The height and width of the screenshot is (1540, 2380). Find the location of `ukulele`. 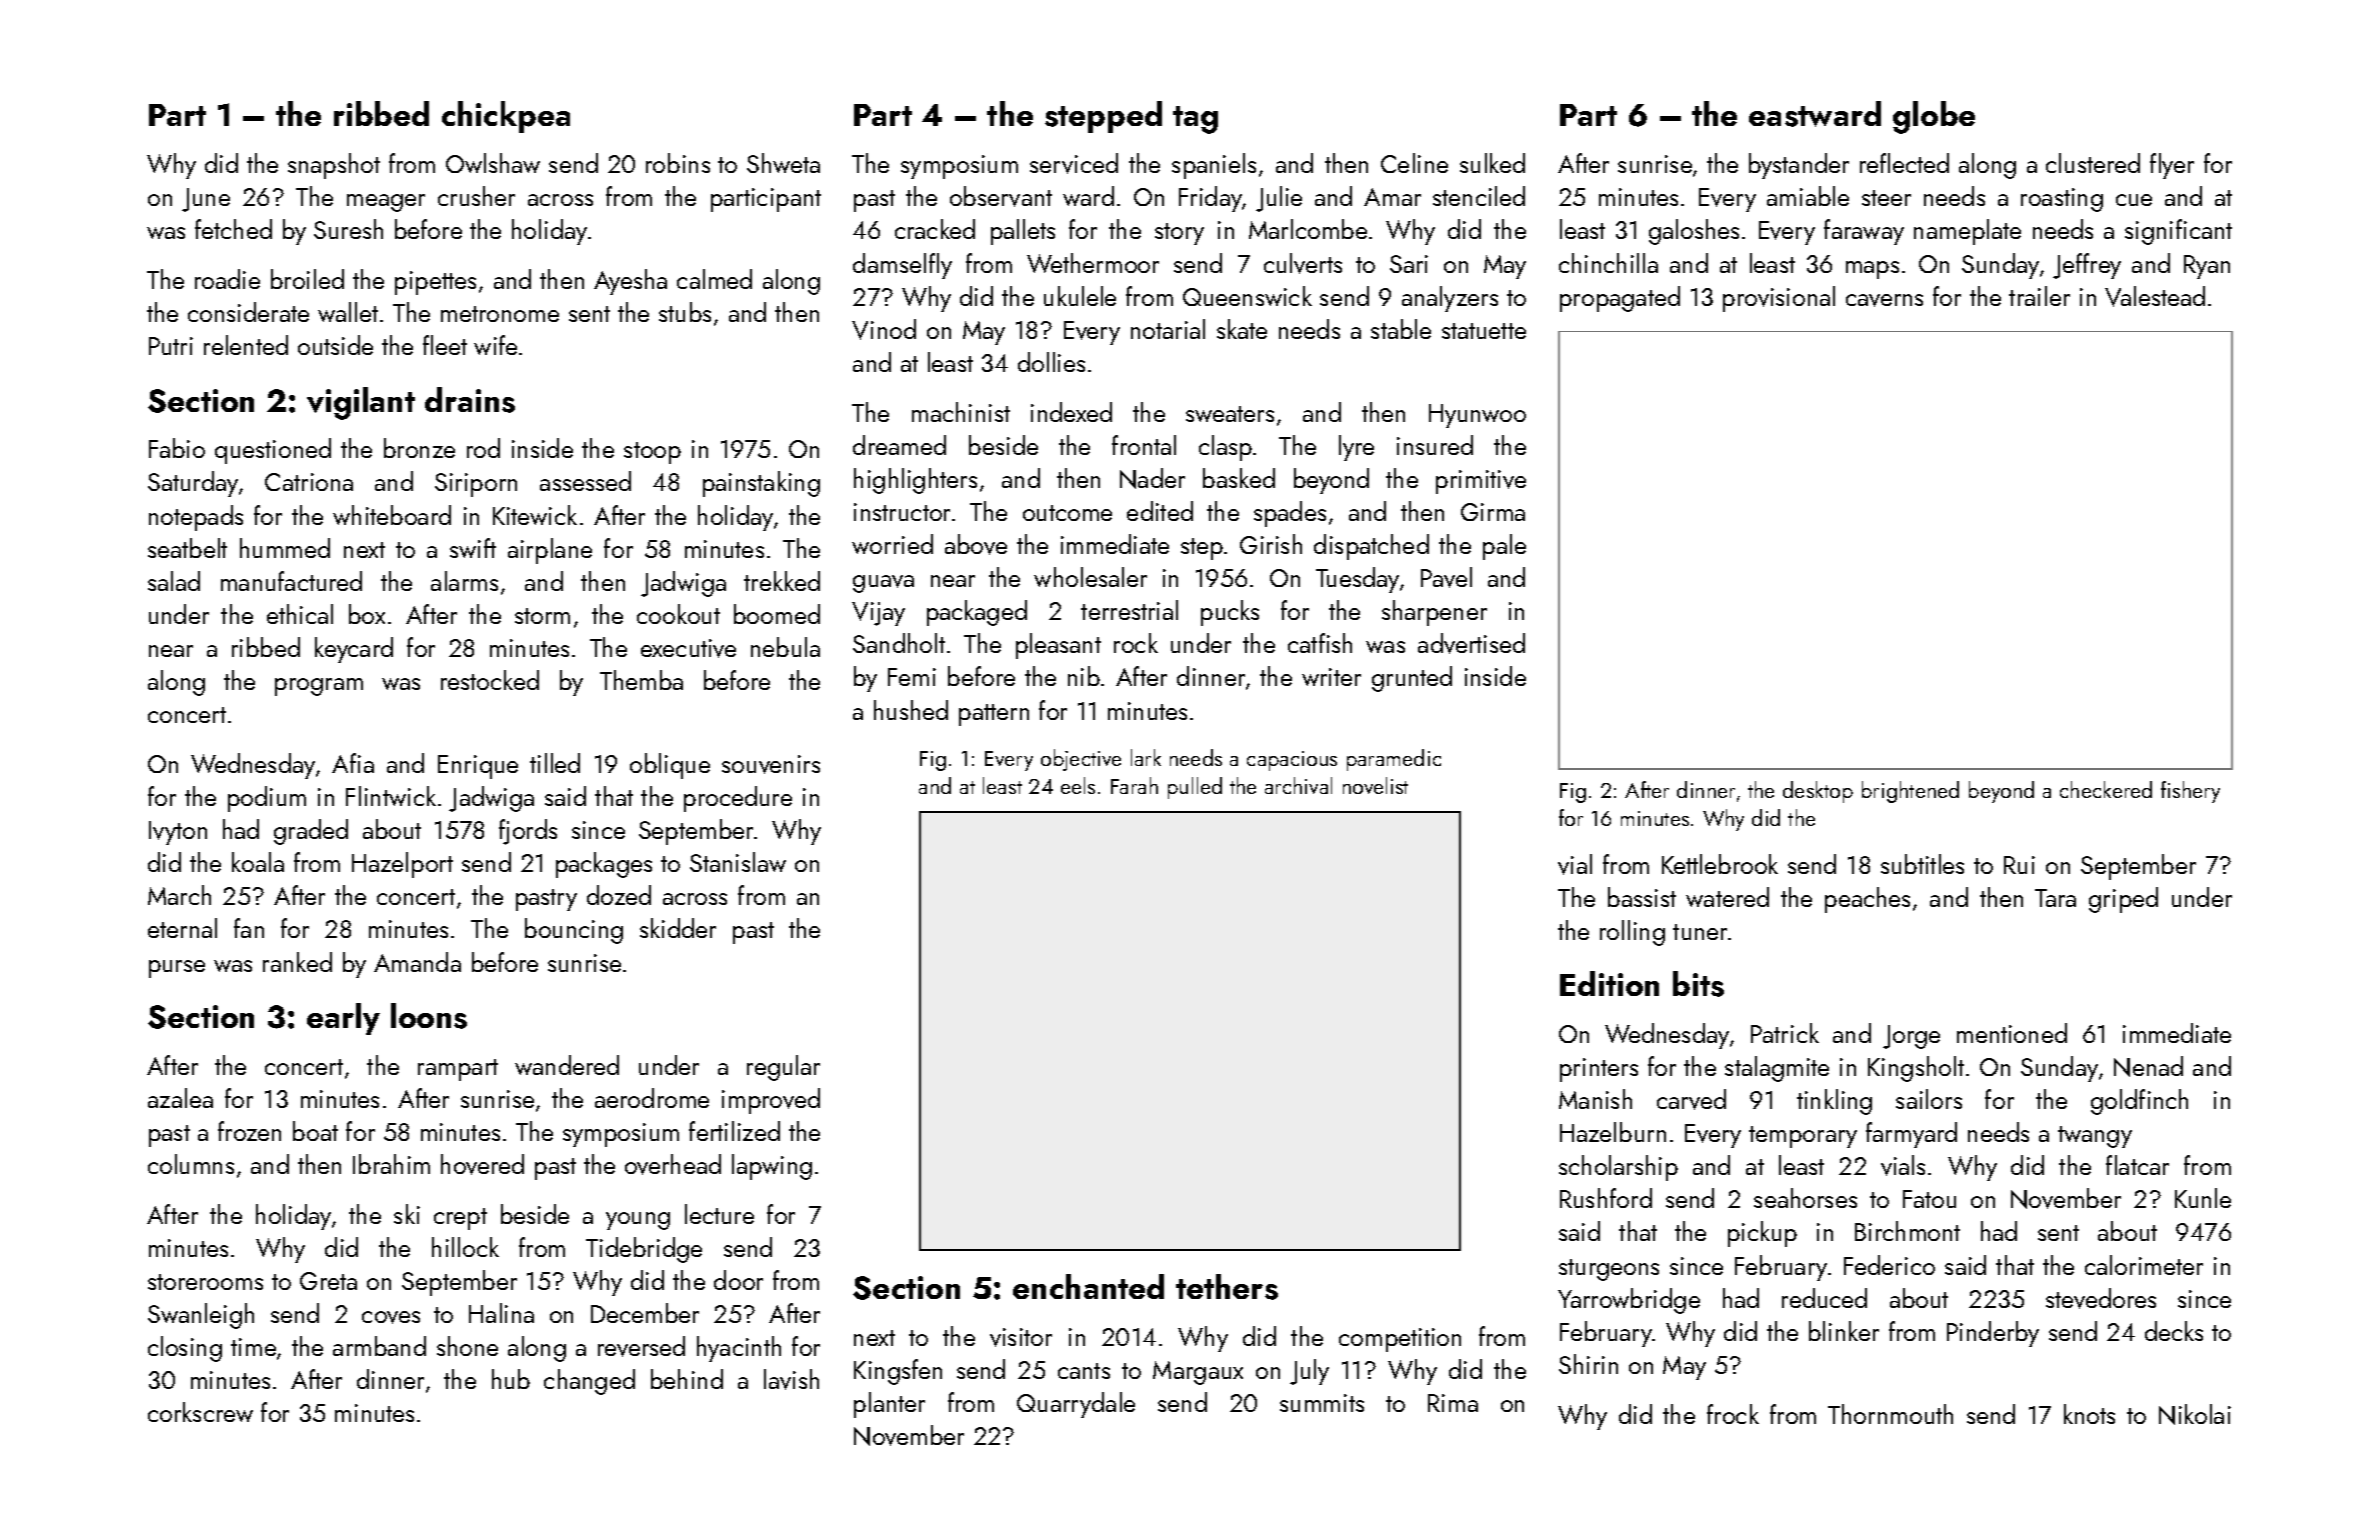

ukulele is located at coordinates (1080, 296).
